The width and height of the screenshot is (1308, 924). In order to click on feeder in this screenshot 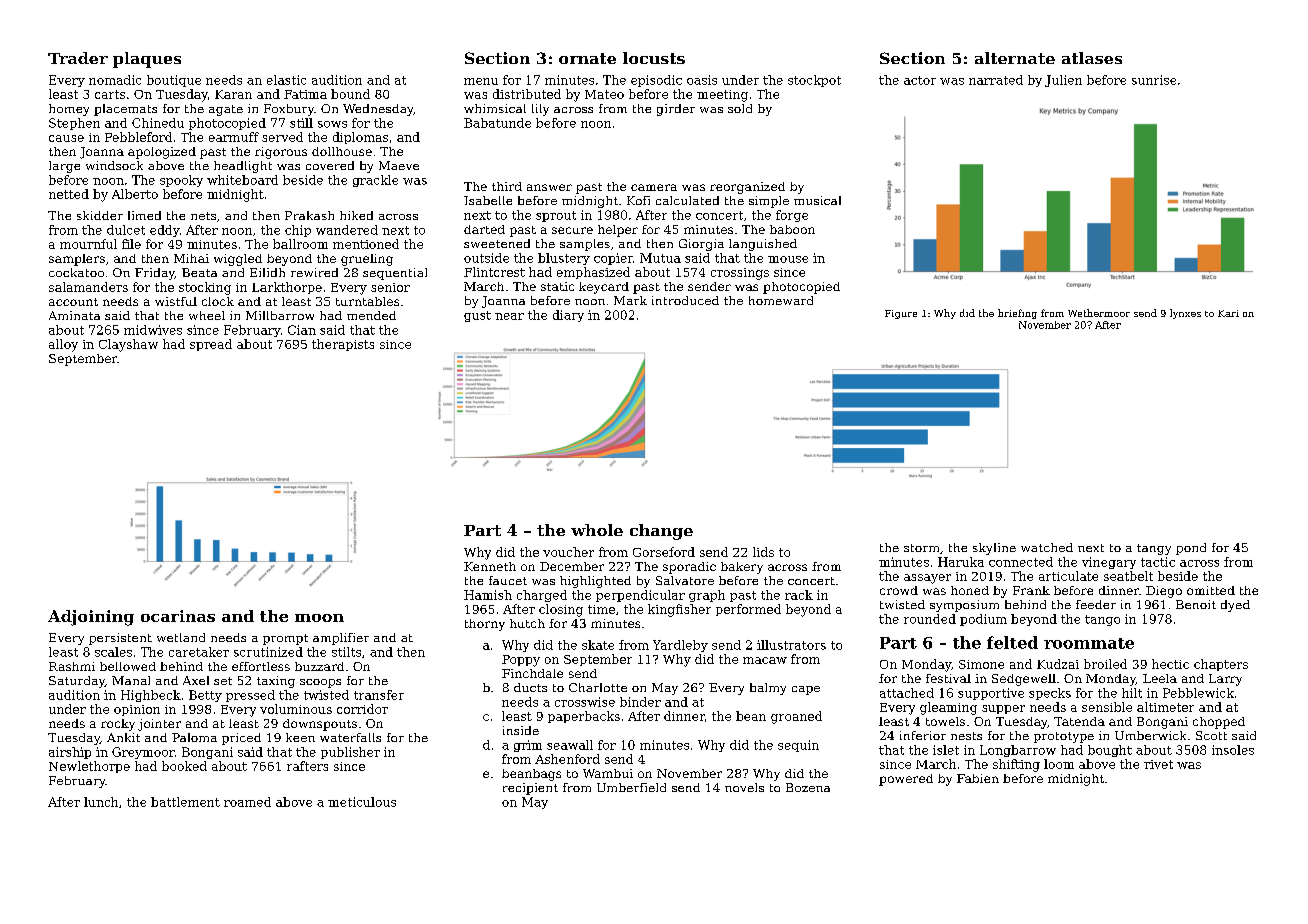, I will do `click(1096, 604)`.
